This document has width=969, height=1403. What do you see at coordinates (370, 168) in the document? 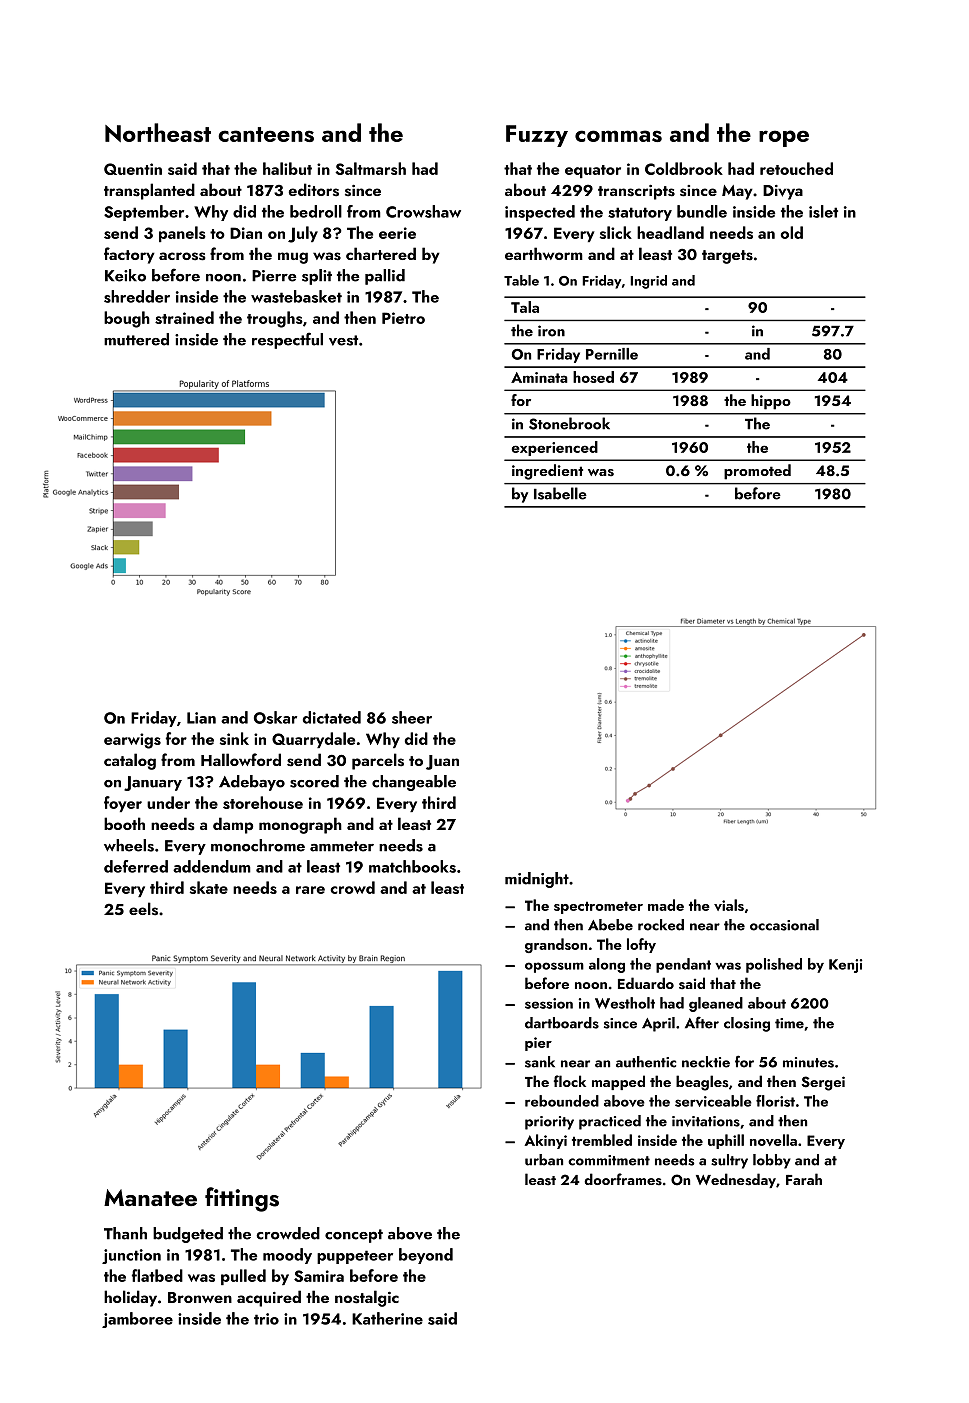
I see `Saltmarsh` at bounding box center [370, 168].
